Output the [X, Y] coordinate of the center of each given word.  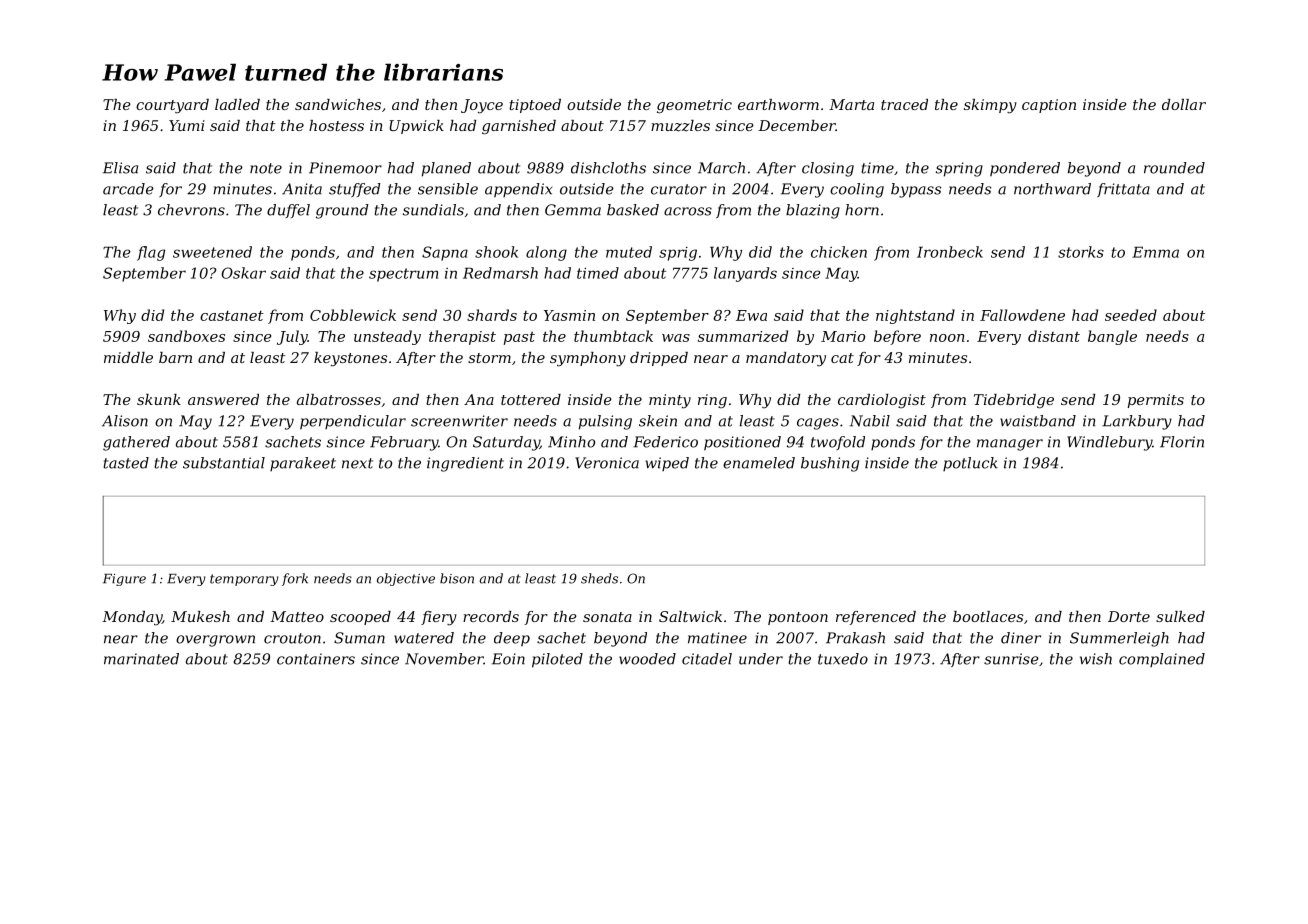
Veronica [607, 463]
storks [1081, 252]
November [444, 659]
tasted [126, 463]
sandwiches [338, 104]
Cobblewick [353, 315]
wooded [647, 659]
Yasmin [569, 315]
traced [904, 104]
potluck [970, 464]
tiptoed [535, 106]
